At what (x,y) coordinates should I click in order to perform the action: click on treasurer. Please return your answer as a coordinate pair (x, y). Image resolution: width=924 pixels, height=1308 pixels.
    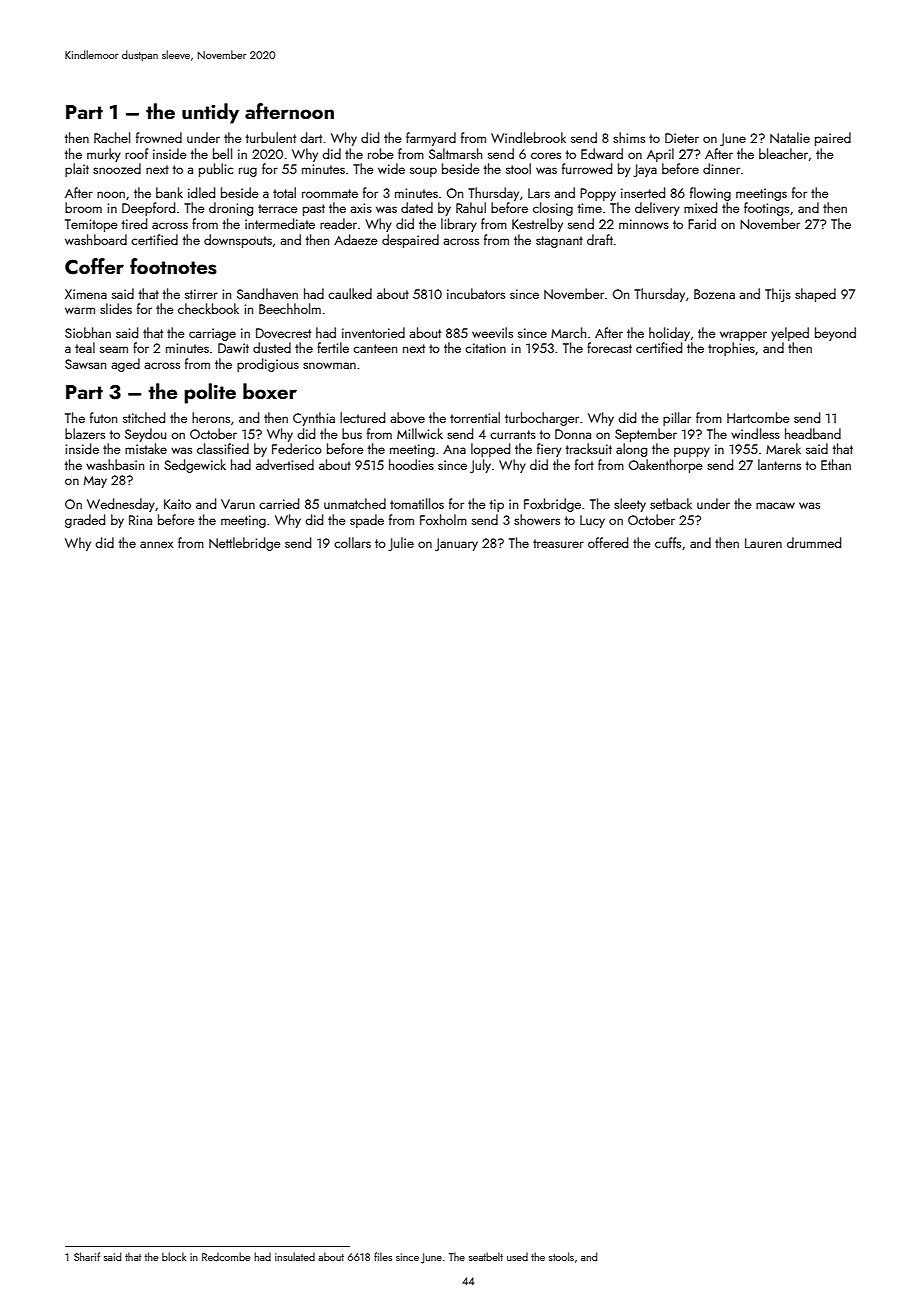
    Looking at the image, I should click on (558, 543).
